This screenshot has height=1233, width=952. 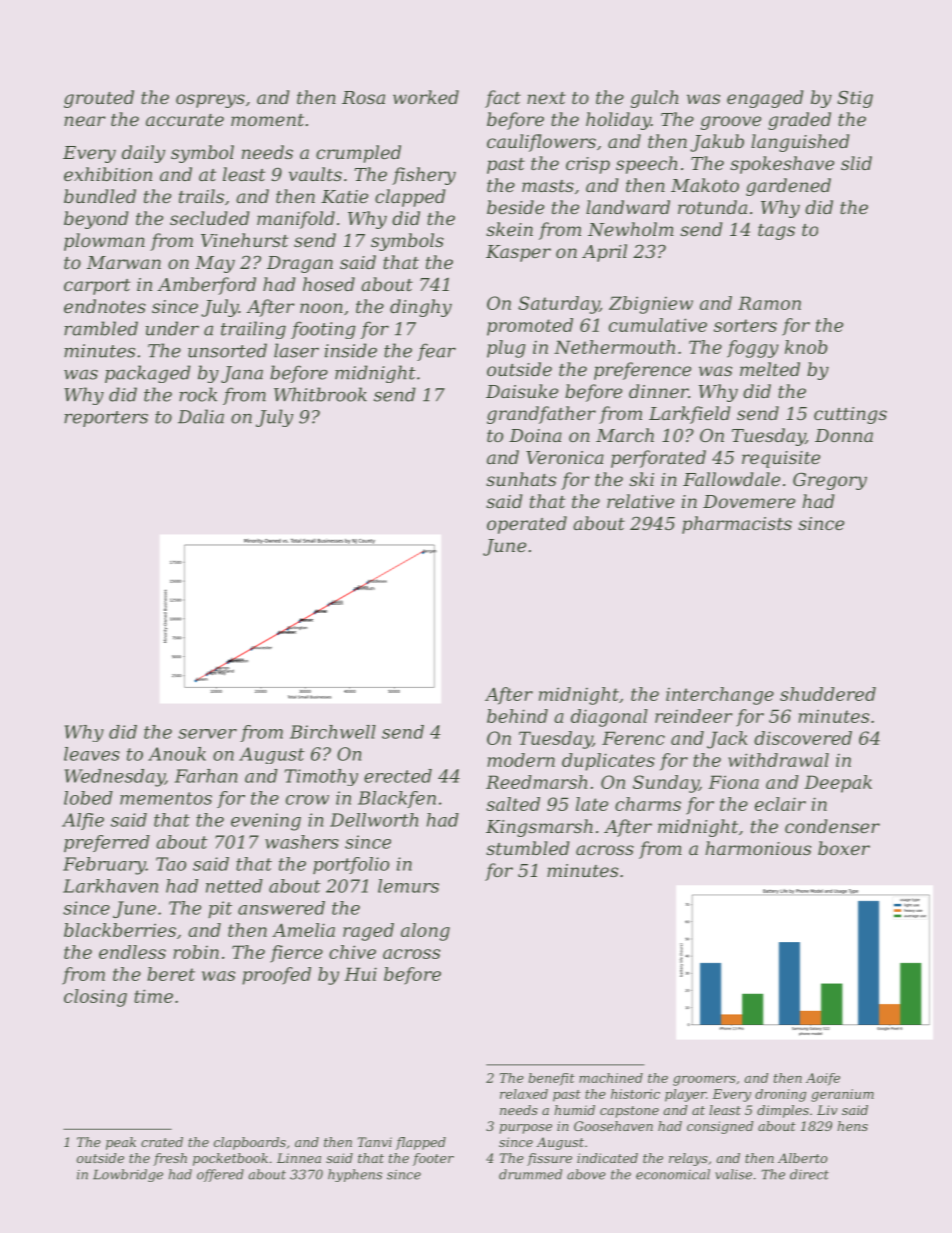 I want to click on closing, so click(x=95, y=998).
